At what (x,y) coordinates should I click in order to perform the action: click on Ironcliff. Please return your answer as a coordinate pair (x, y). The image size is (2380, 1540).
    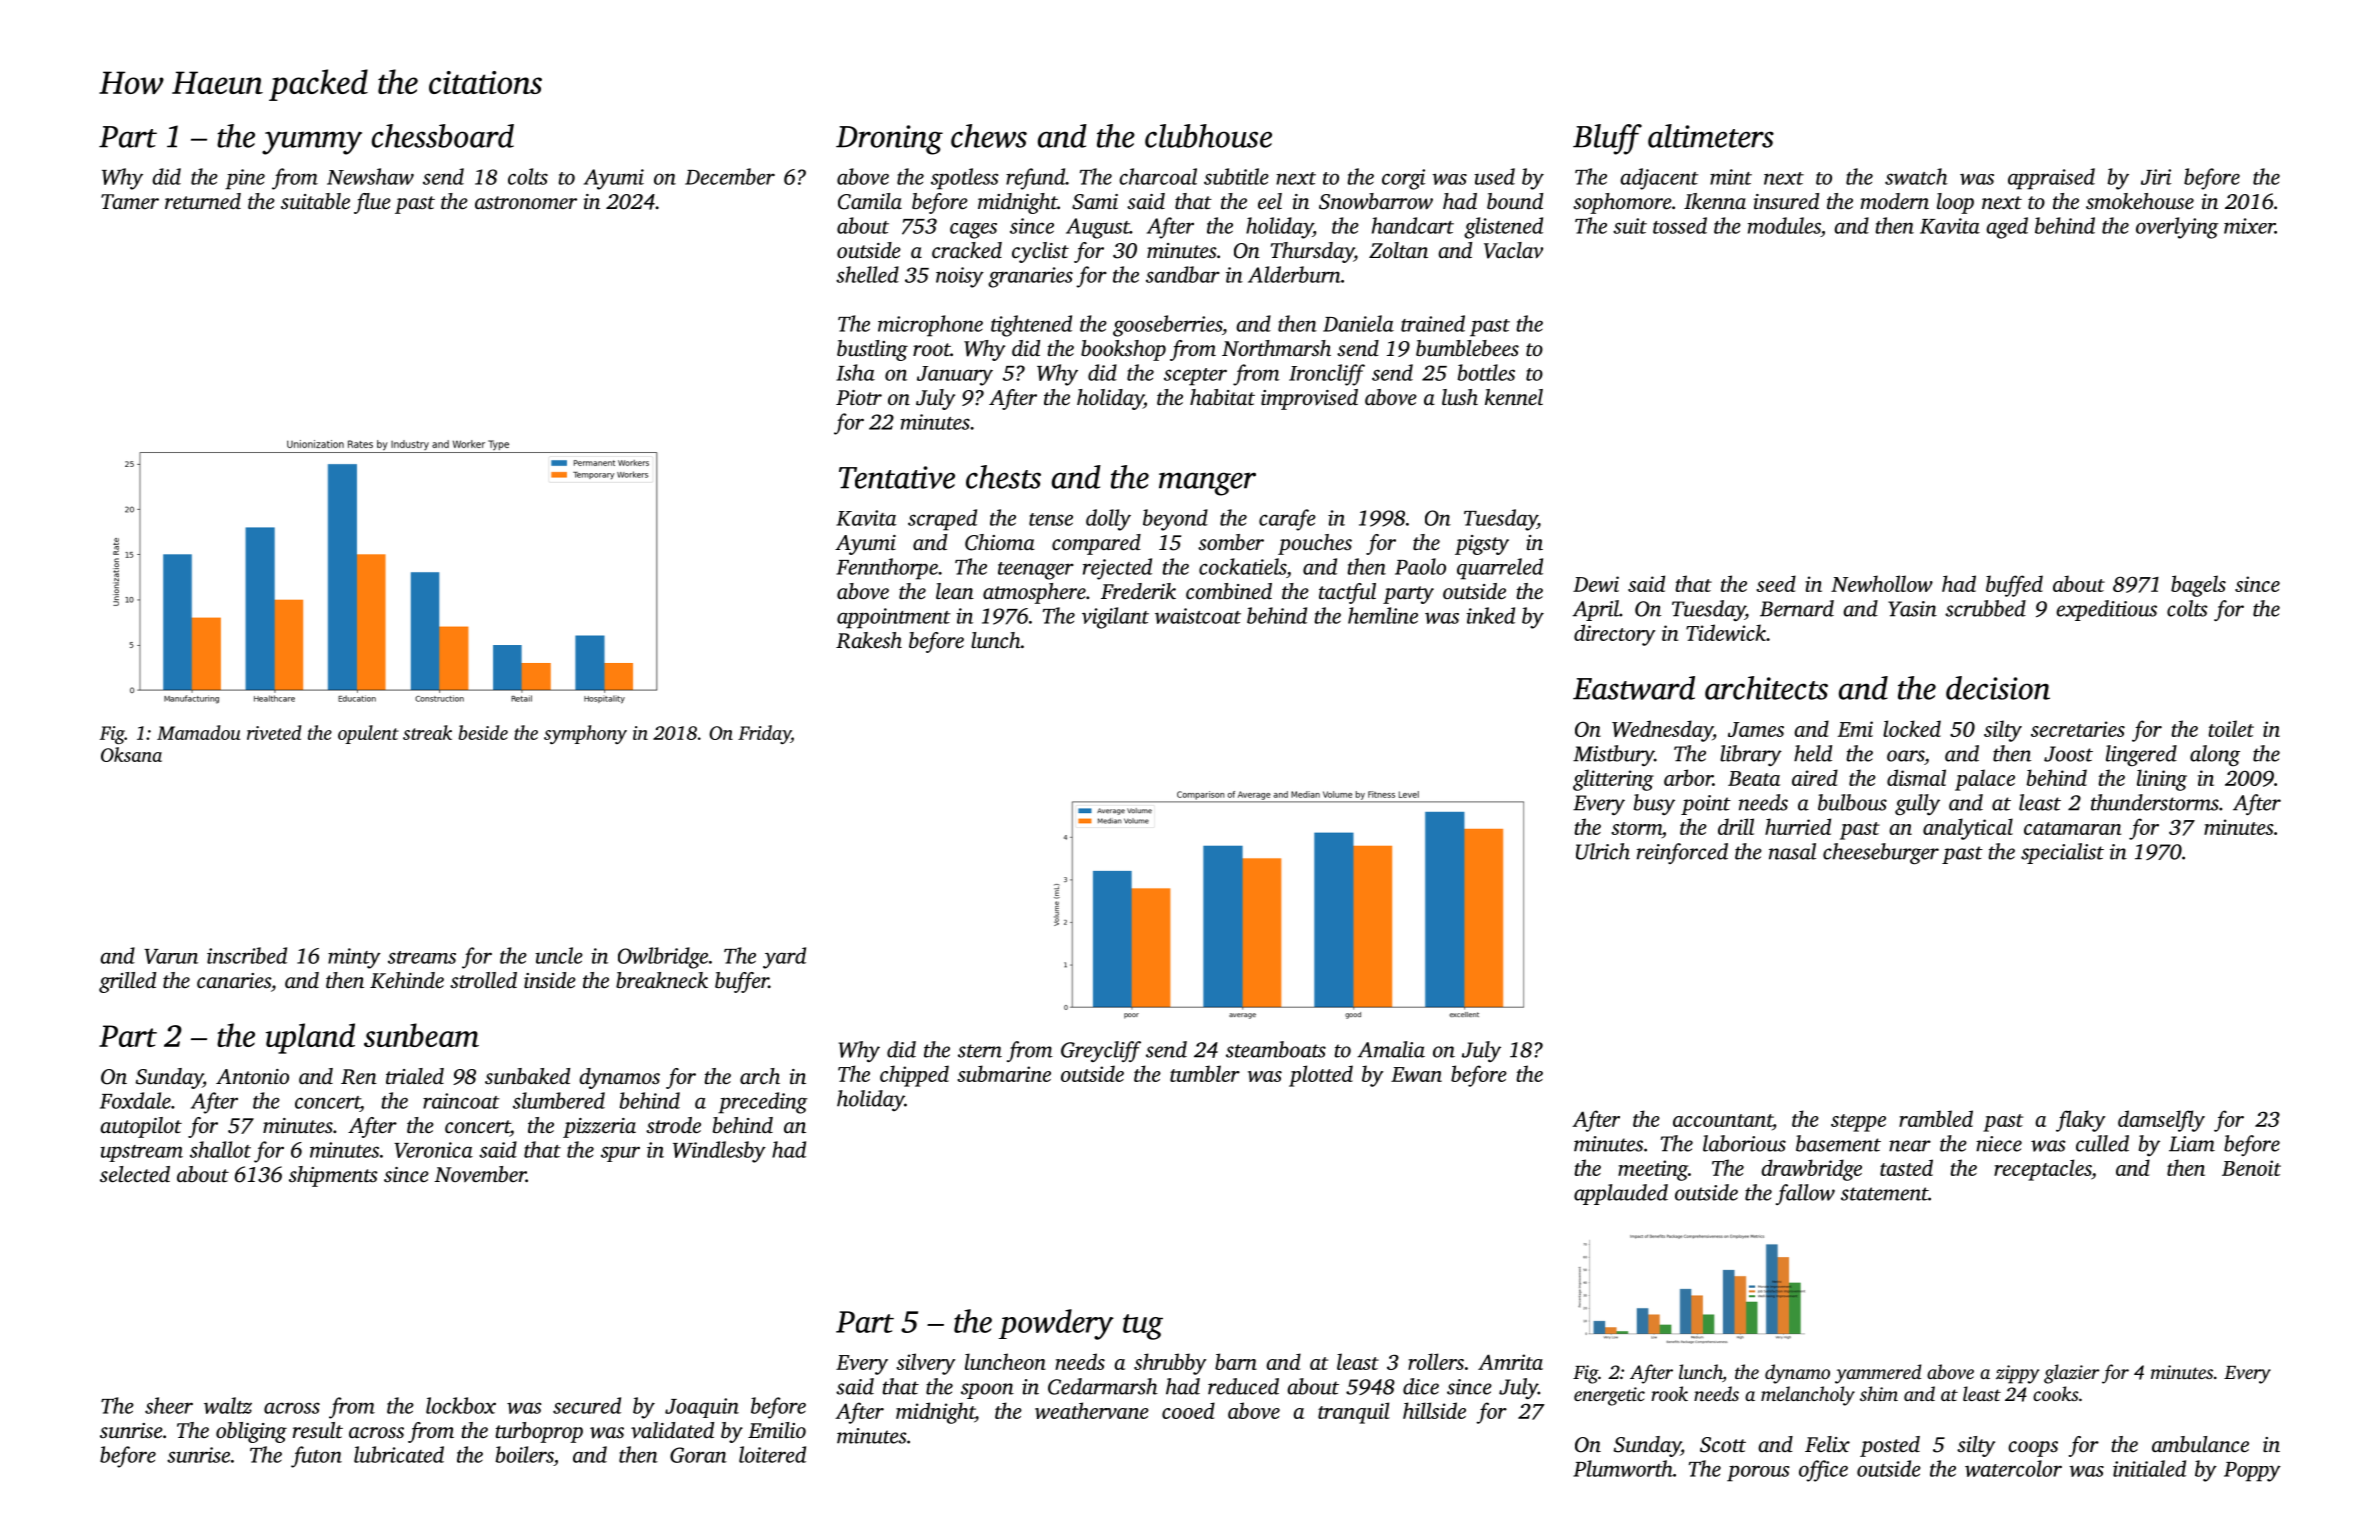
    Looking at the image, I should click on (1327, 375).
